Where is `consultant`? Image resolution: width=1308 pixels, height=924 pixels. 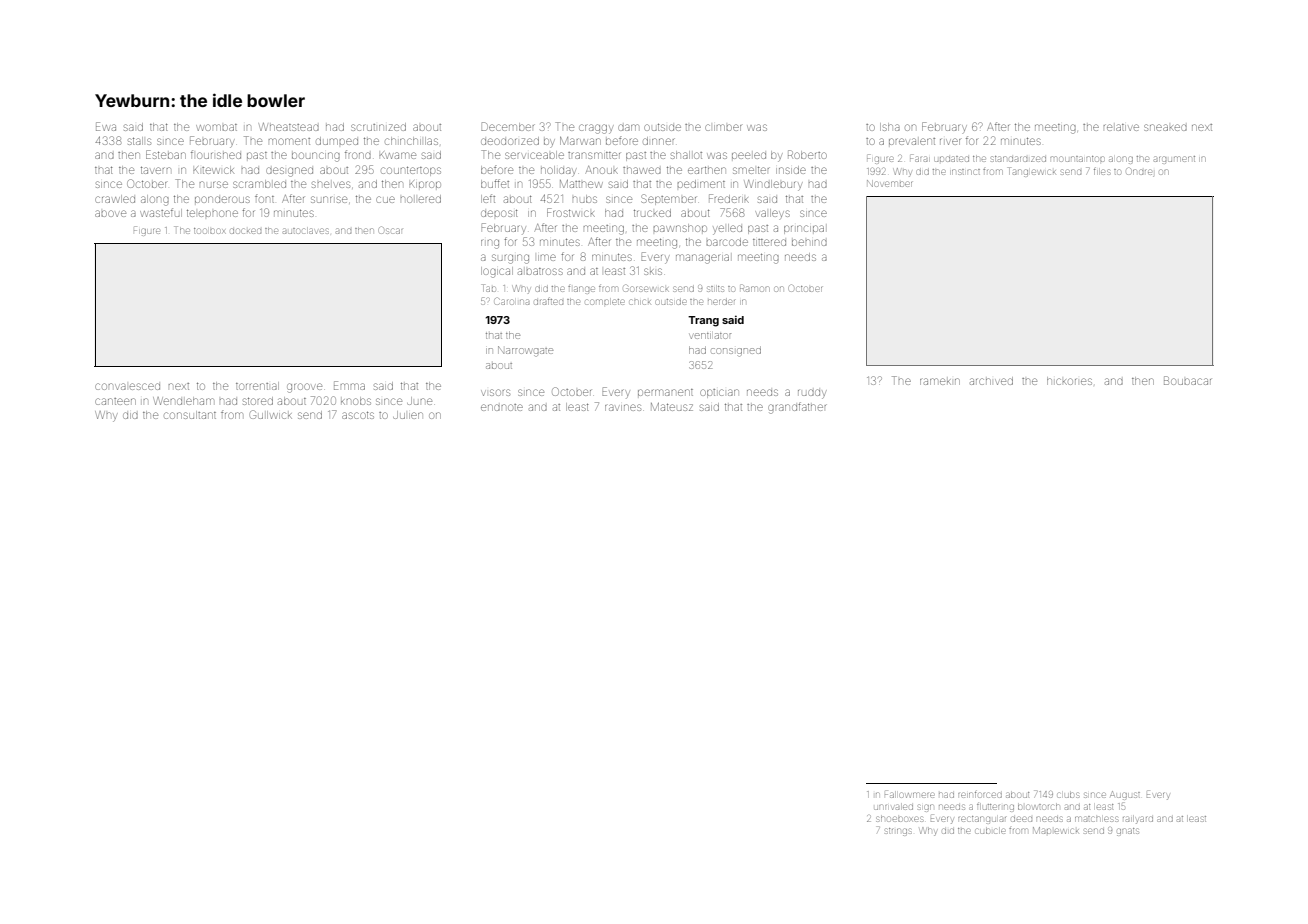 consultant is located at coordinates (190, 415).
